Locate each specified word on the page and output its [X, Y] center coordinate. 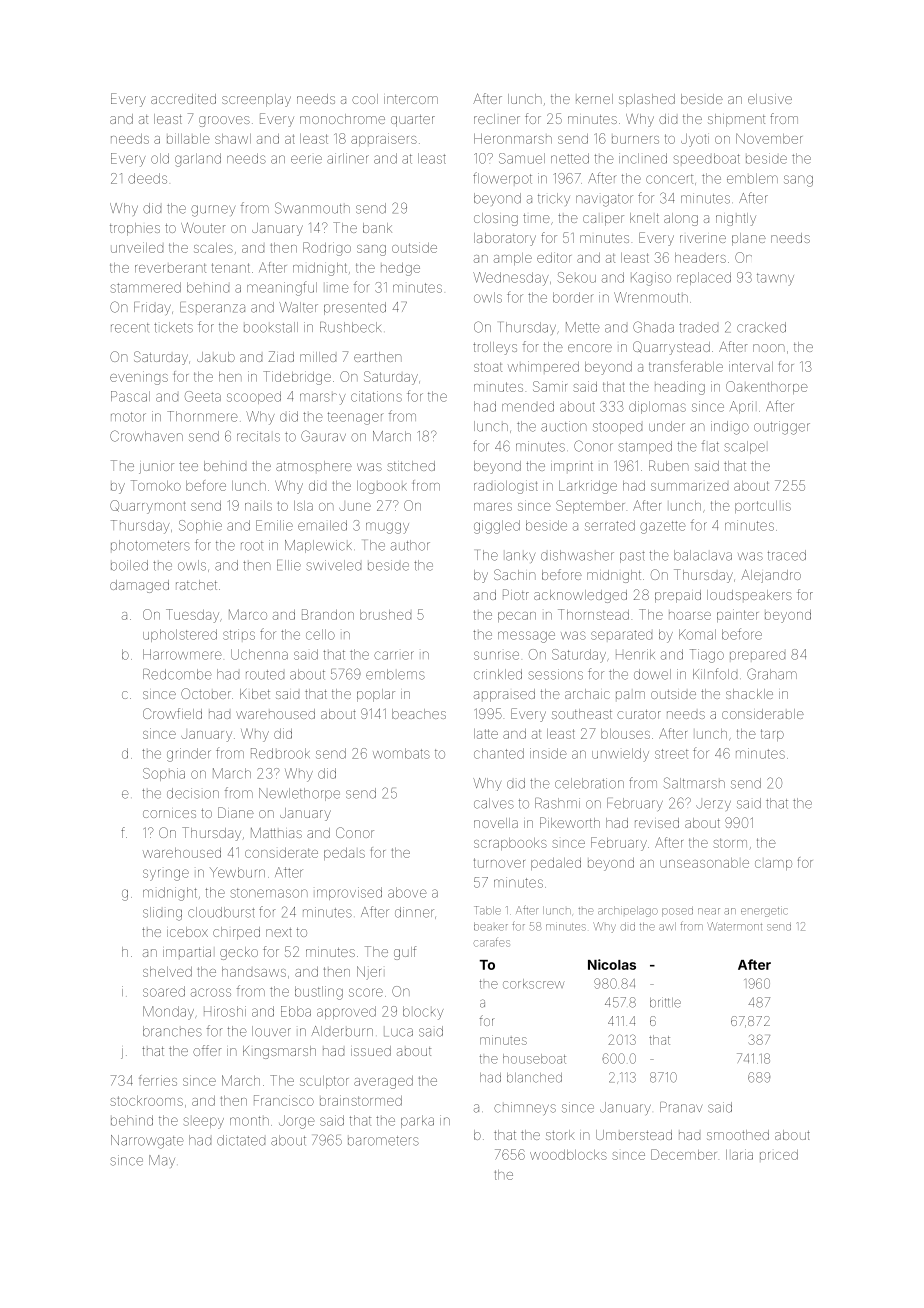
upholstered [180, 635]
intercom [411, 99]
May [162, 1161]
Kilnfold [715, 674]
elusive [770, 99]
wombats [401, 753]
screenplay [256, 100]
